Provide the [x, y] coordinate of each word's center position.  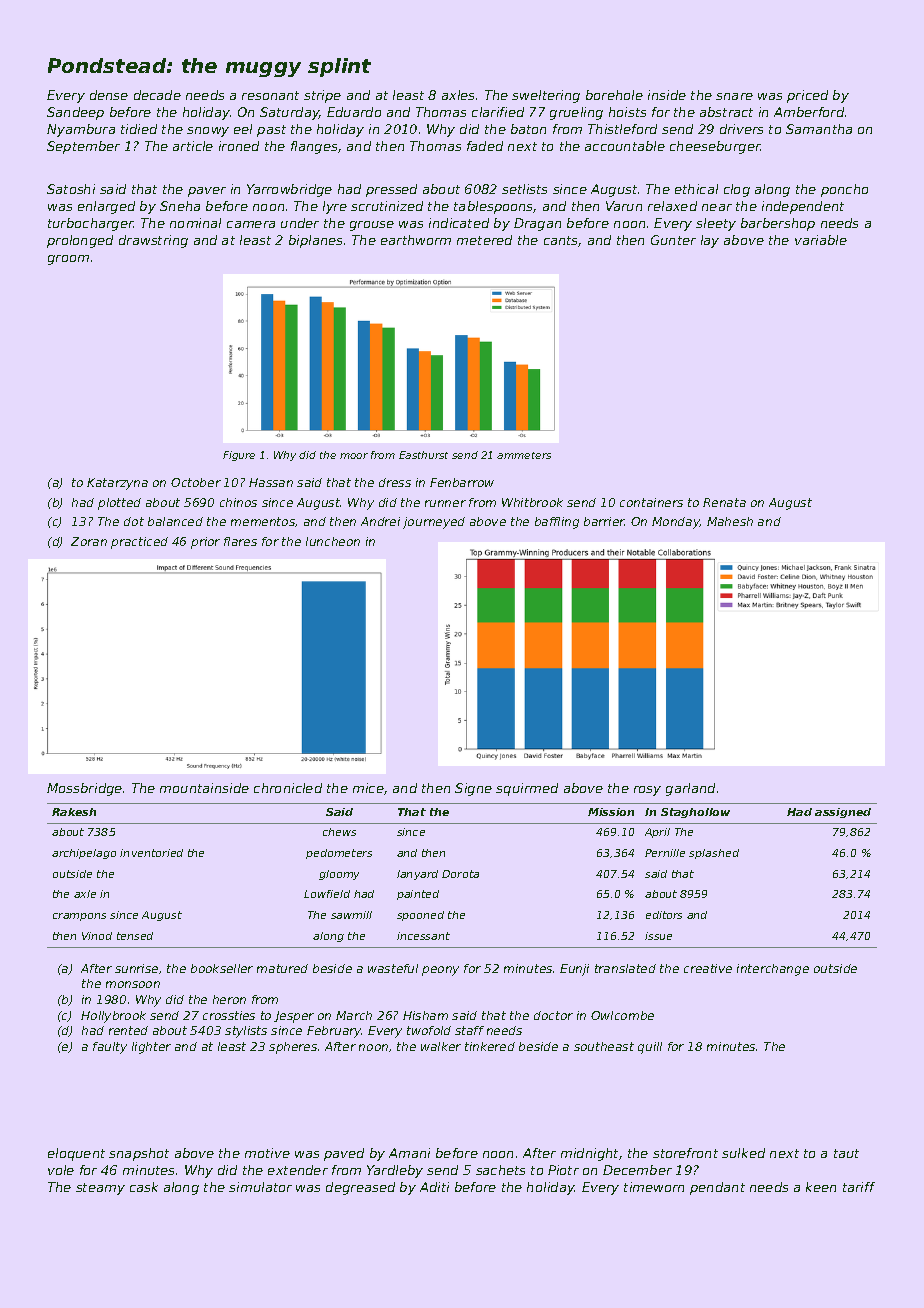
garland [690, 789]
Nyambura [81, 130]
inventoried [151, 853]
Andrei [380, 521]
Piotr [563, 1170]
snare [734, 96]
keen [821, 1187]
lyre [335, 207]
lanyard [417, 875]
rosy [647, 791]
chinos [238, 502]
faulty [110, 1048]
